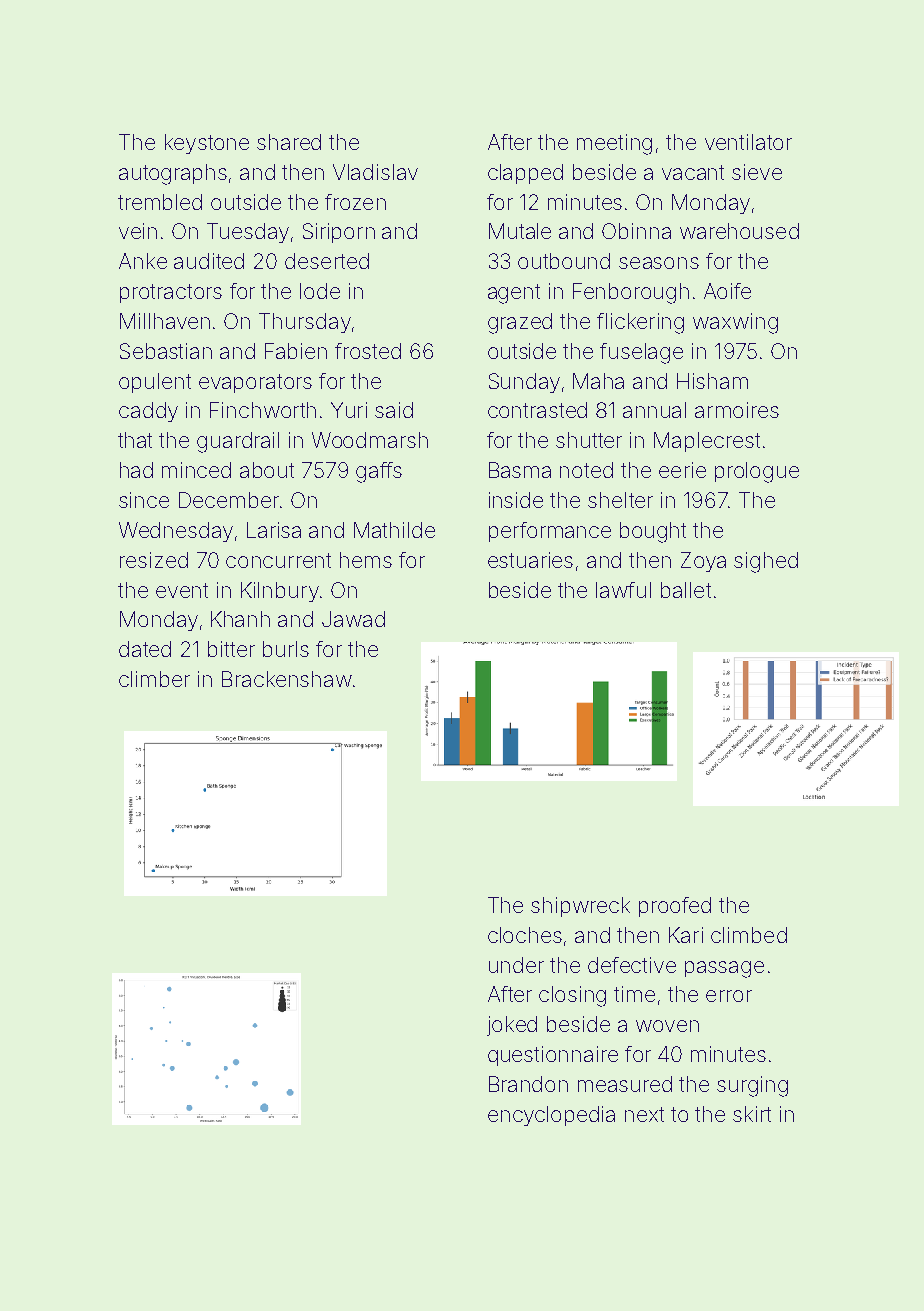 Image resolution: width=924 pixels, height=1311 pixels. I want to click on Brandon, so click(528, 1084).
